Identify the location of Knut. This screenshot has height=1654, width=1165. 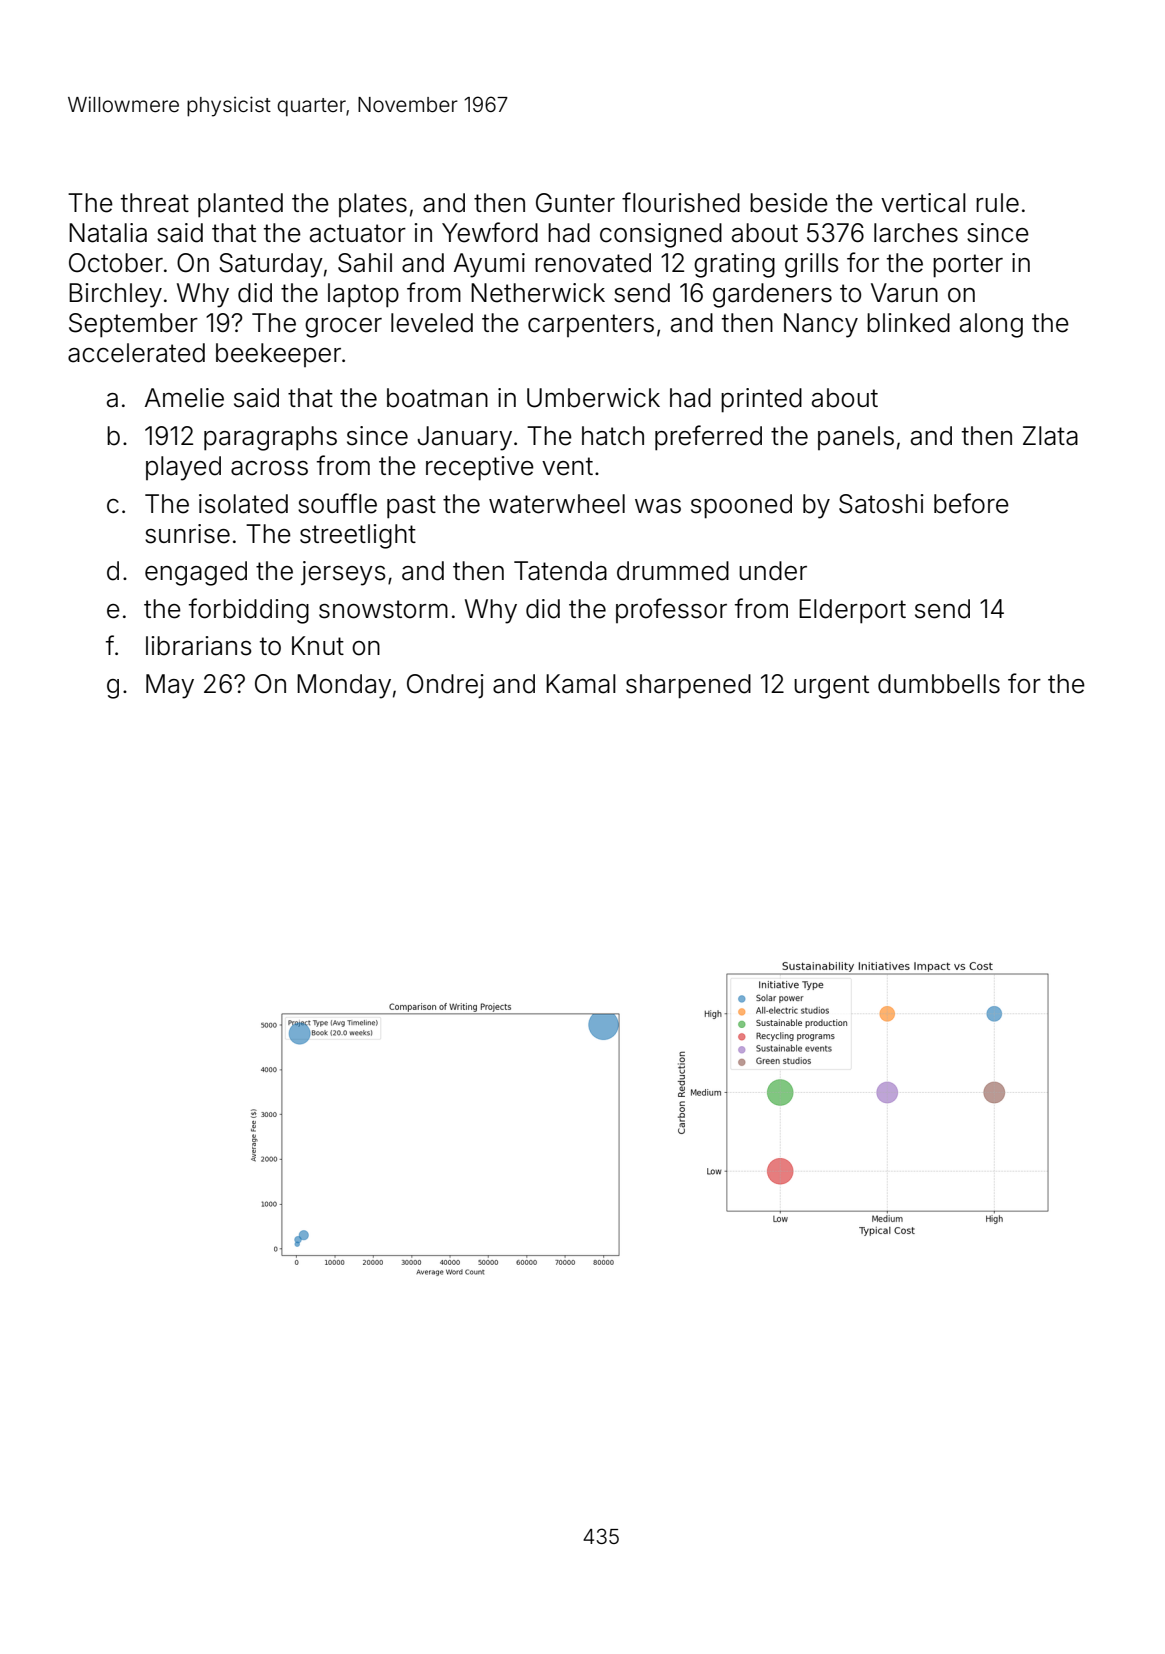
(318, 645).
